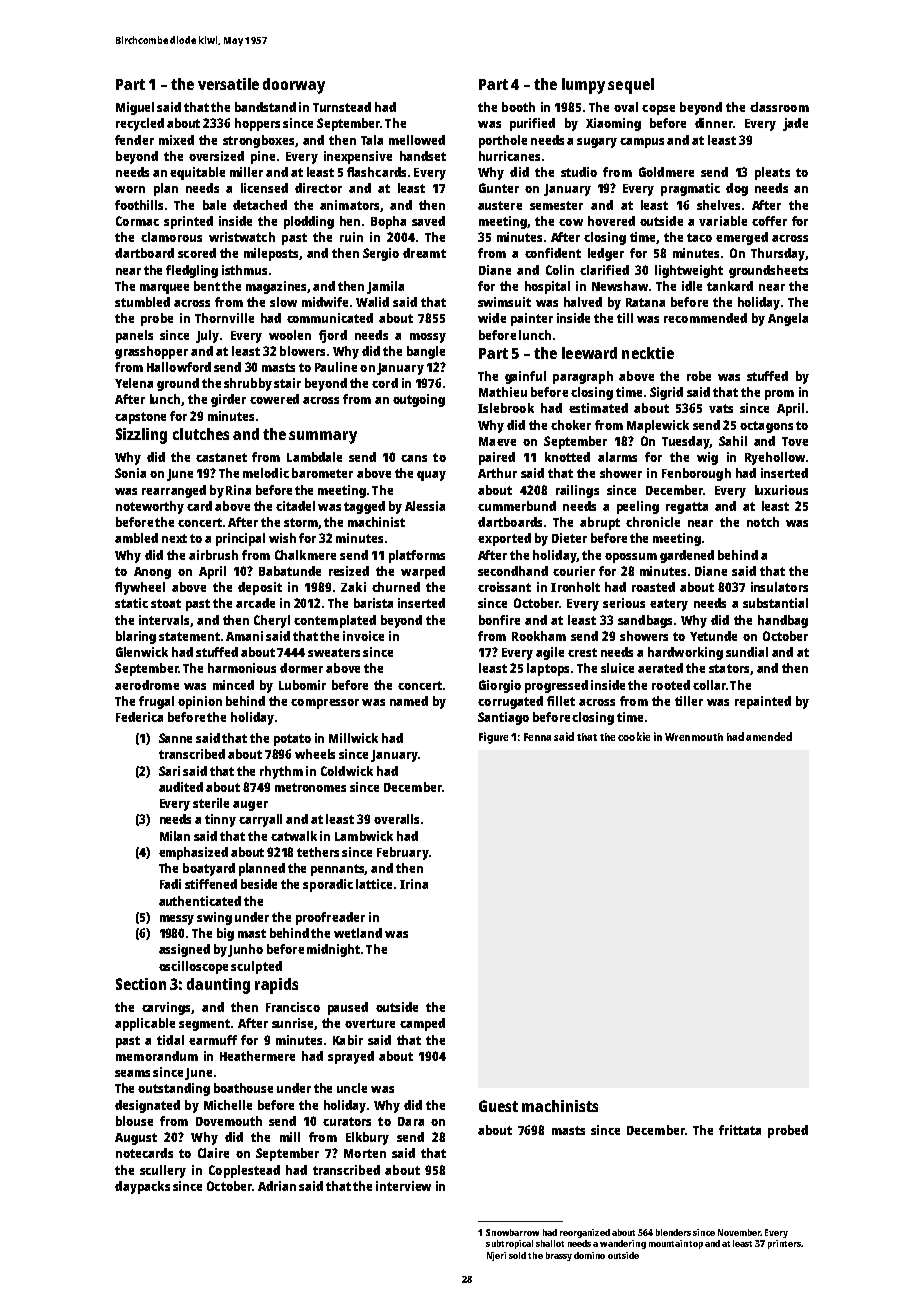 Image resolution: width=924 pixels, height=1308 pixels. Describe the element at coordinates (496, 1256) in the image. I see `Njeri` at that location.
